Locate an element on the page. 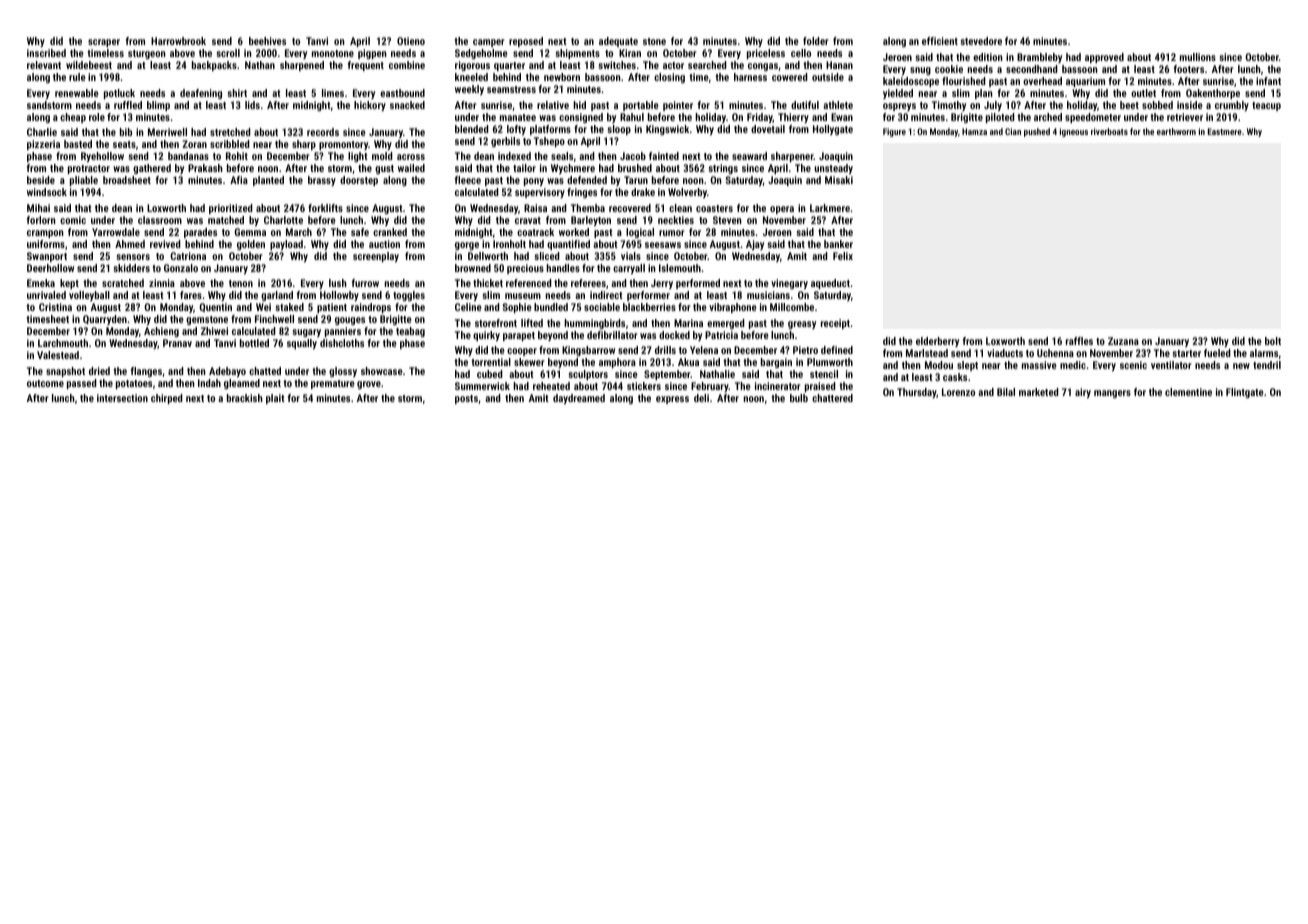 The height and width of the document is (924, 1308). chattered is located at coordinates (832, 398).
